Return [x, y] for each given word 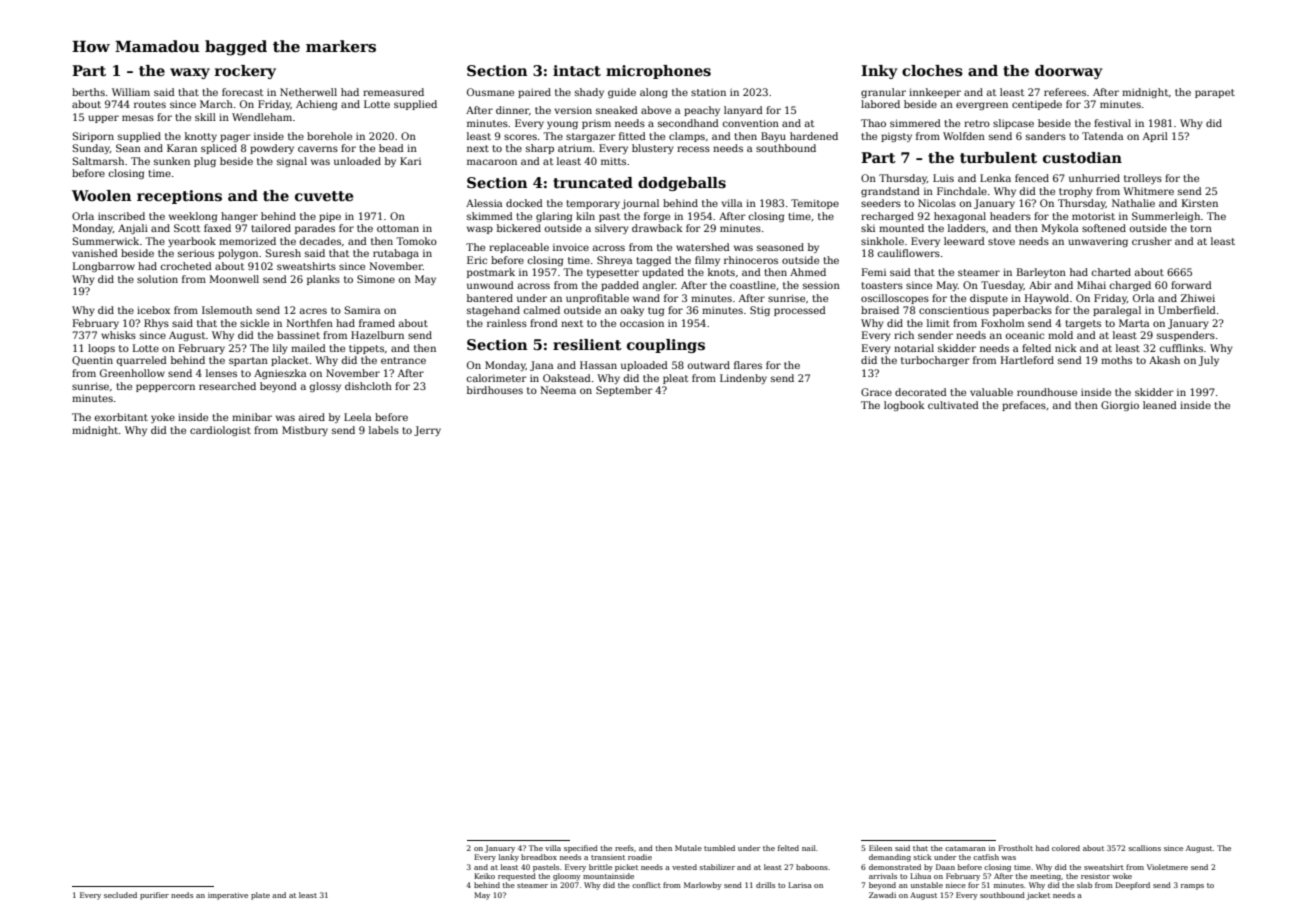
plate [260, 896]
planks [323, 280]
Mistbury [305, 431]
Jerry [427, 431]
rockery [245, 72]
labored [880, 104]
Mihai [1091, 285]
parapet [1215, 93]
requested [517, 877]
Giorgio [1120, 406]
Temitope [815, 204]
